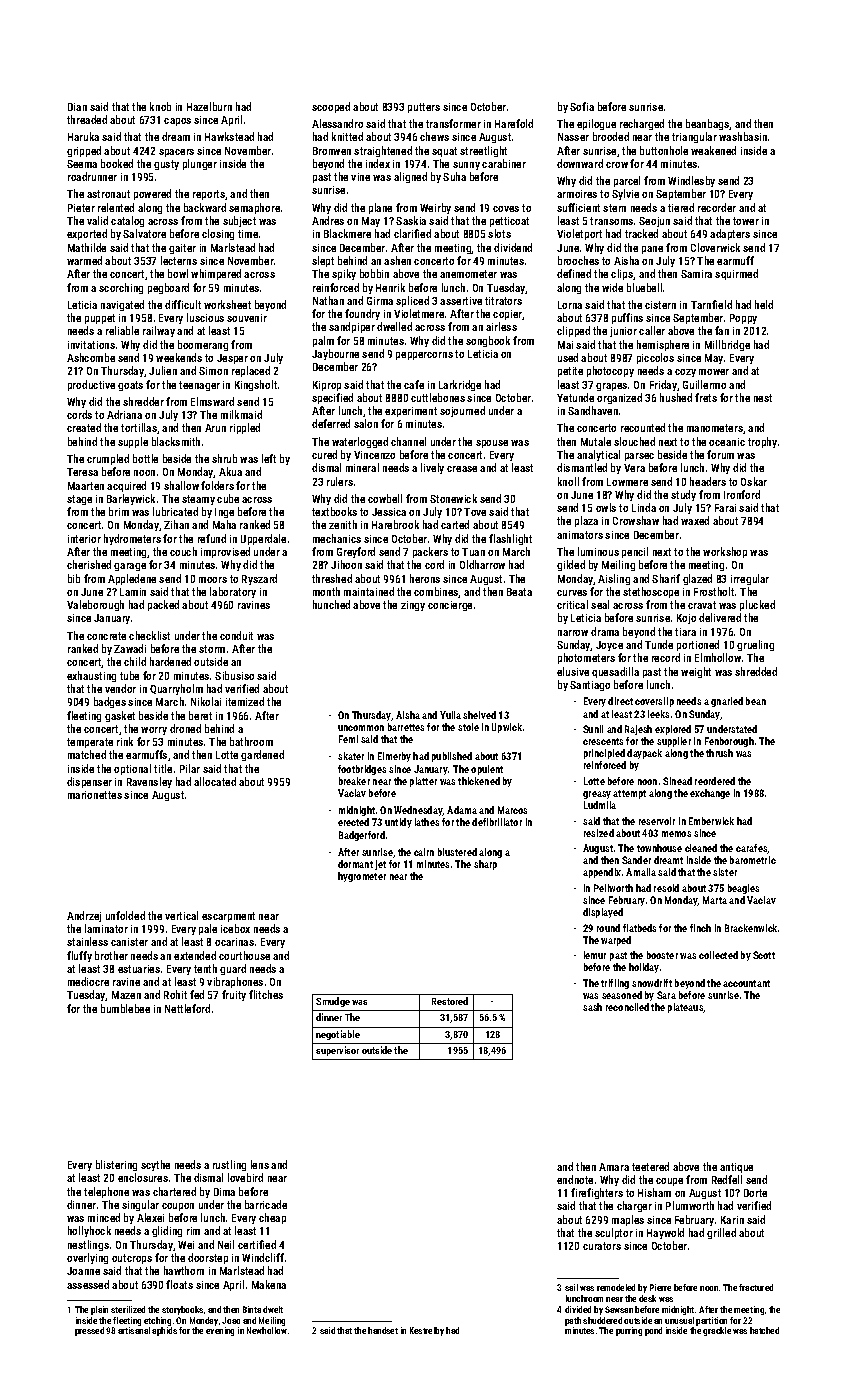 Image resolution: width=849 pixels, height=1400 pixels. I want to click on crescents, so click(603, 741).
